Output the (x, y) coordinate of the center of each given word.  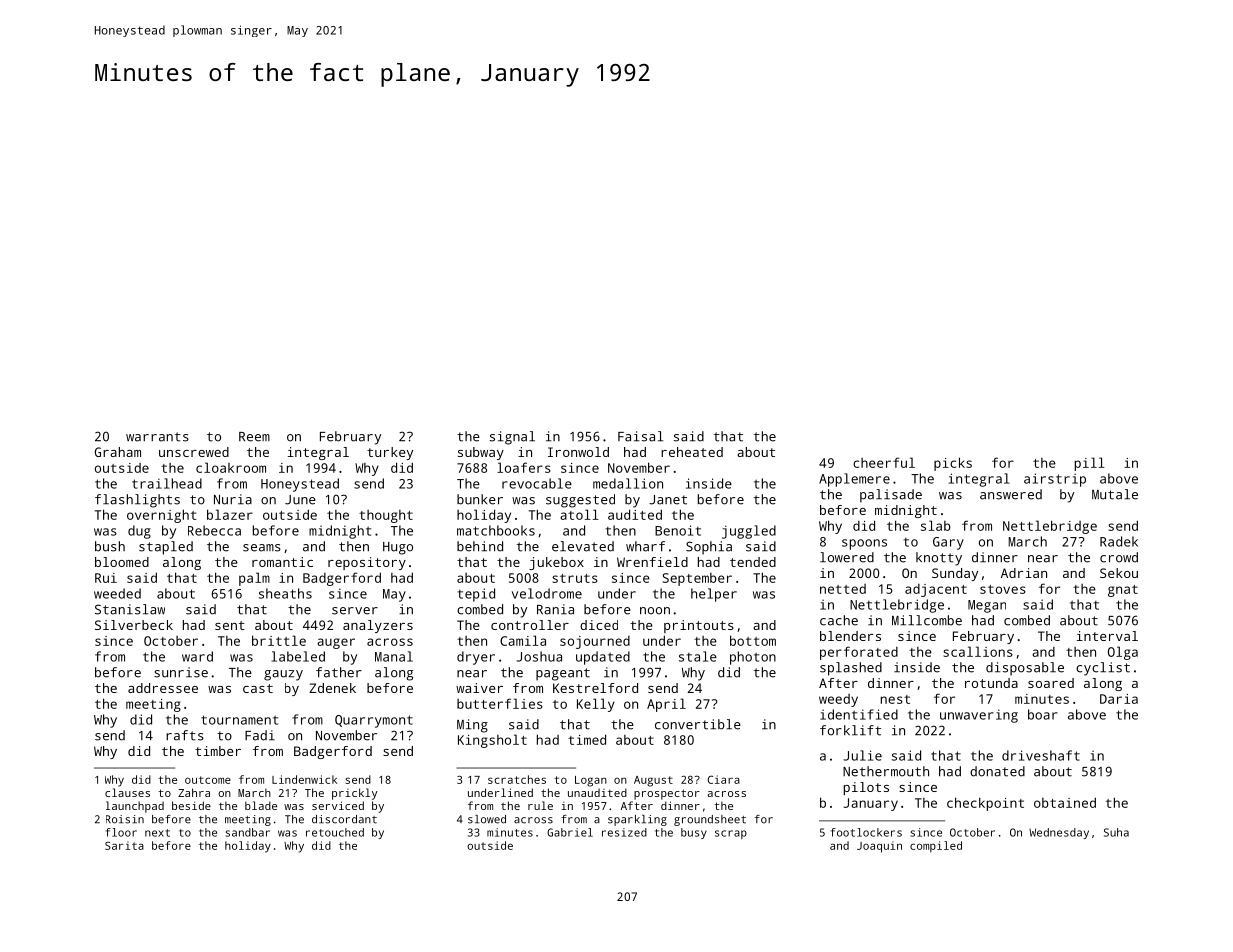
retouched (335, 832)
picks (953, 464)
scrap (731, 834)
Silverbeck (134, 625)
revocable (537, 483)
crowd (1119, 557)
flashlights (137, 501)
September (697, 579)
